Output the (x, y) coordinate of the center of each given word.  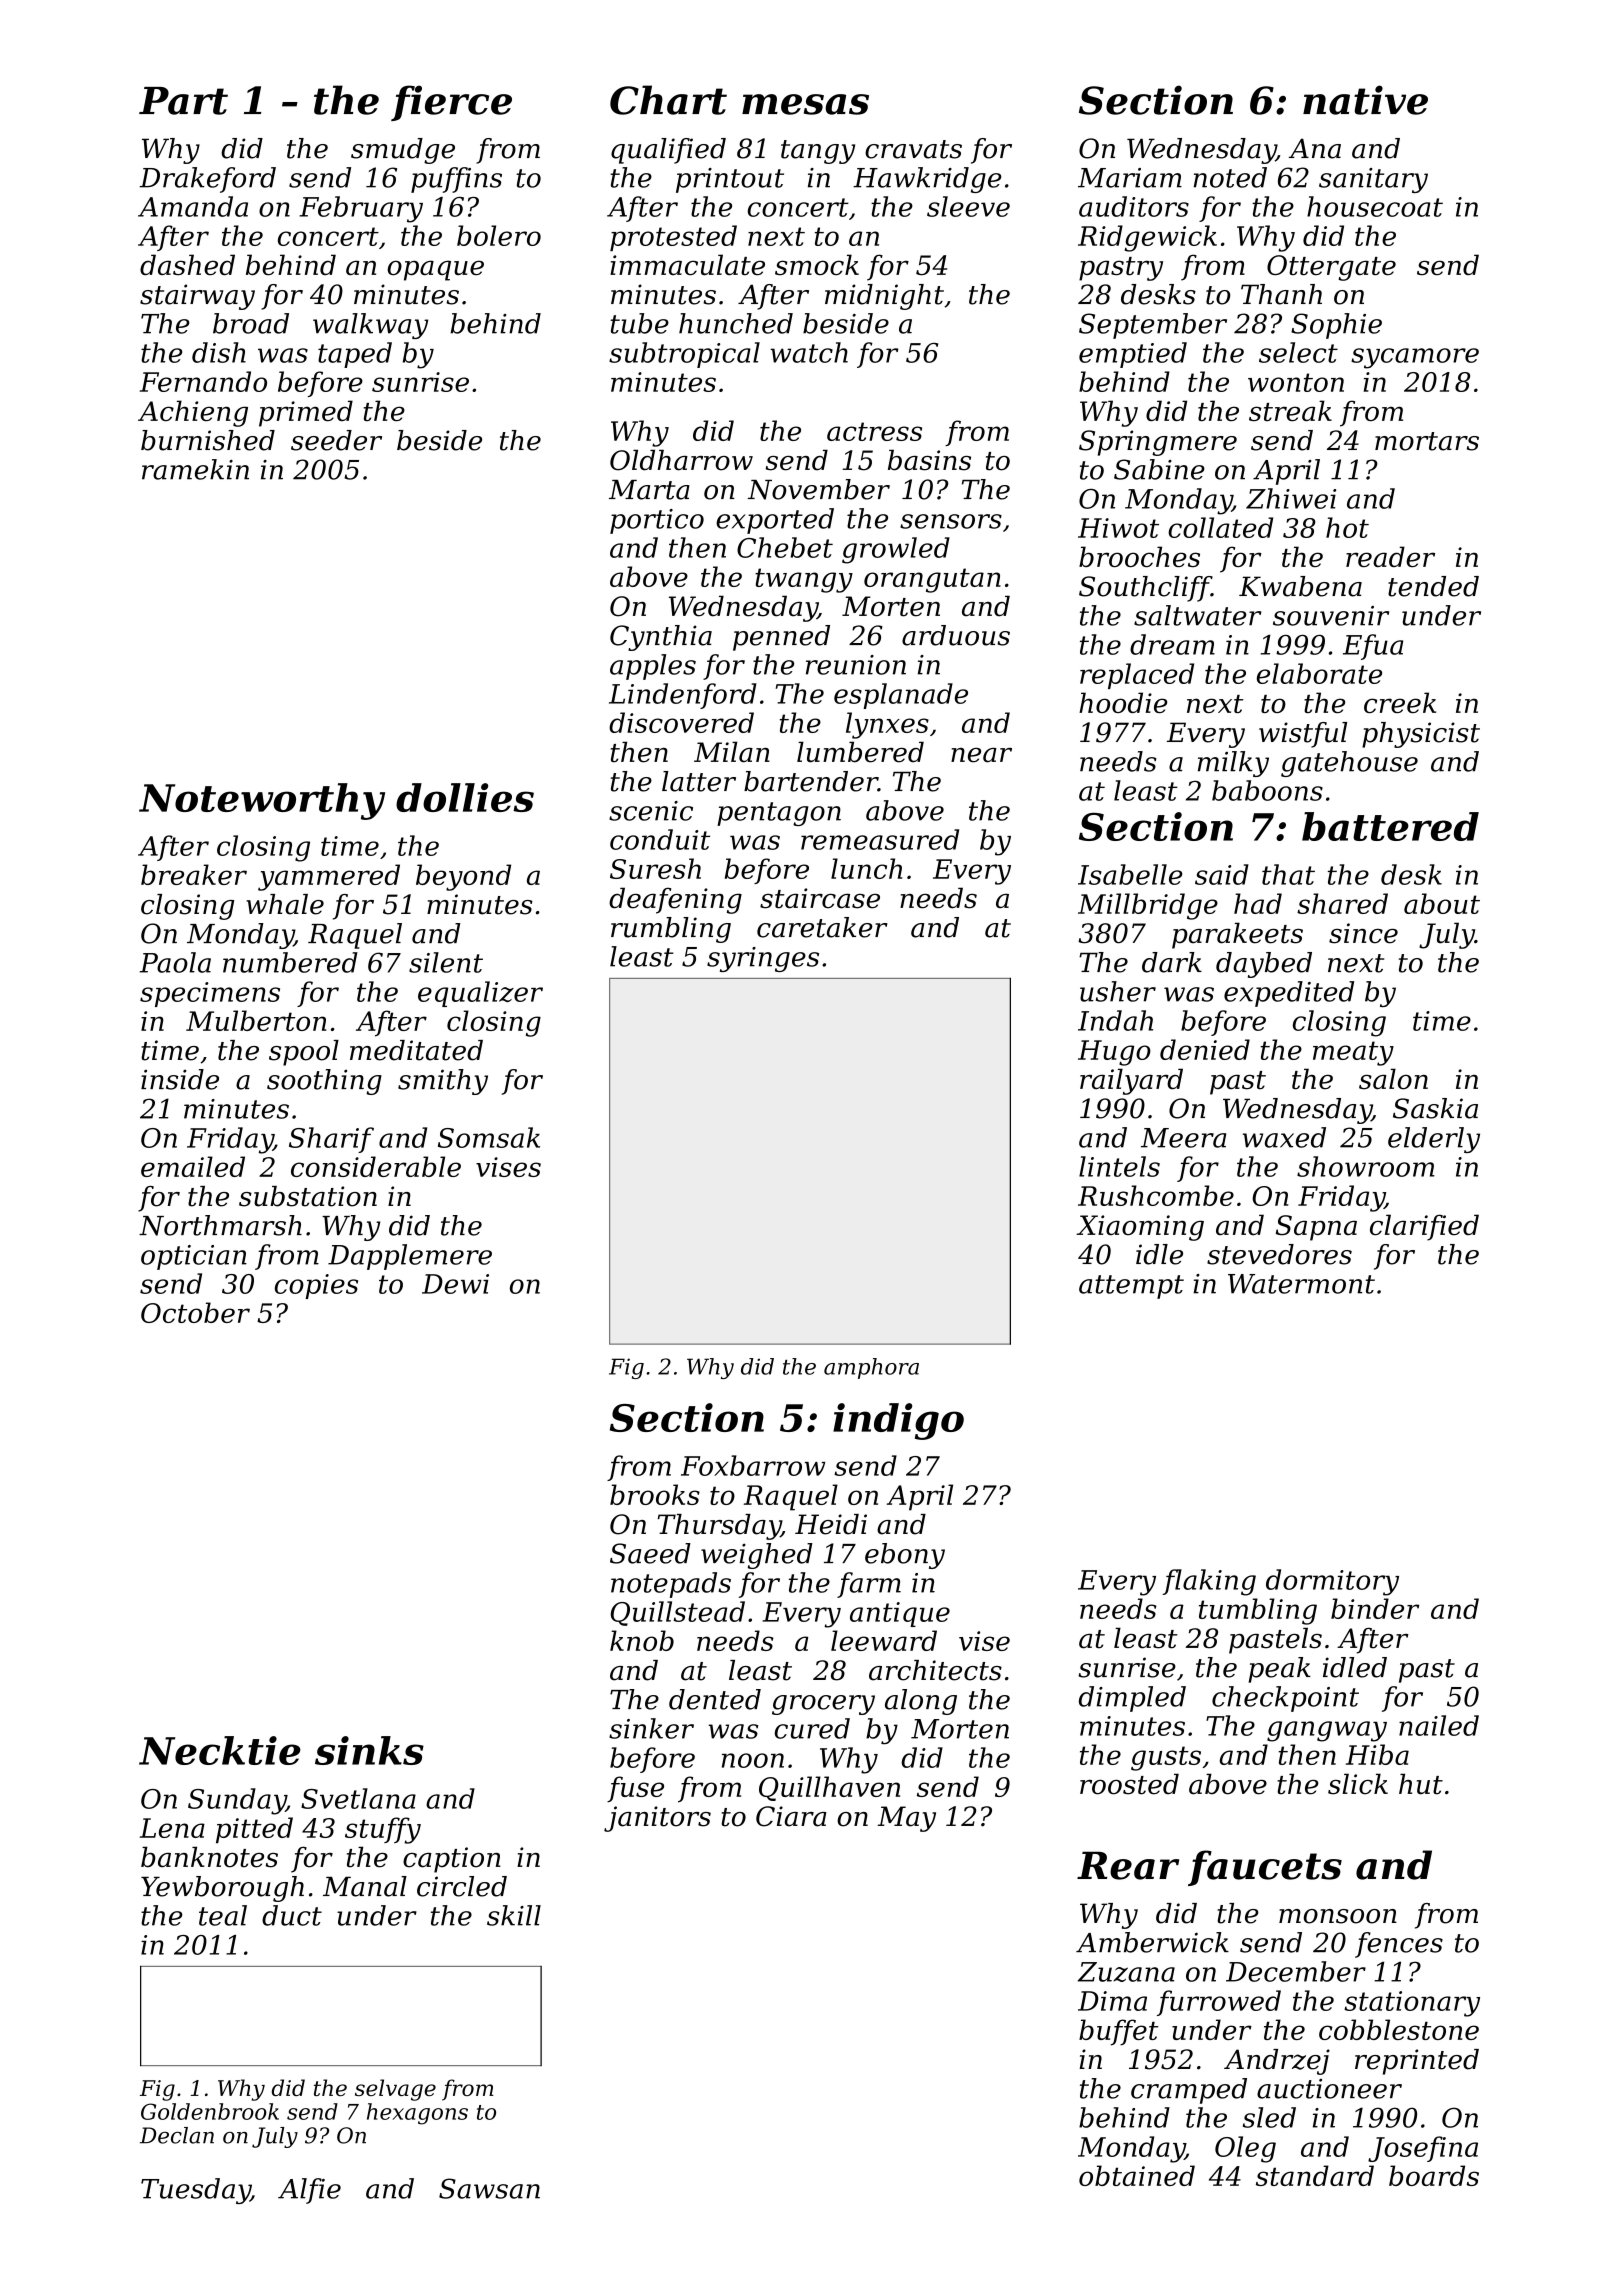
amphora (871, 1368)
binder (1375, 1608)
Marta (649, 490)
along (921, 1702)
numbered (290, 962)
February (361, 209)
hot (1347, 527)
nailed (1439, 1725)
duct (292, 1915)
